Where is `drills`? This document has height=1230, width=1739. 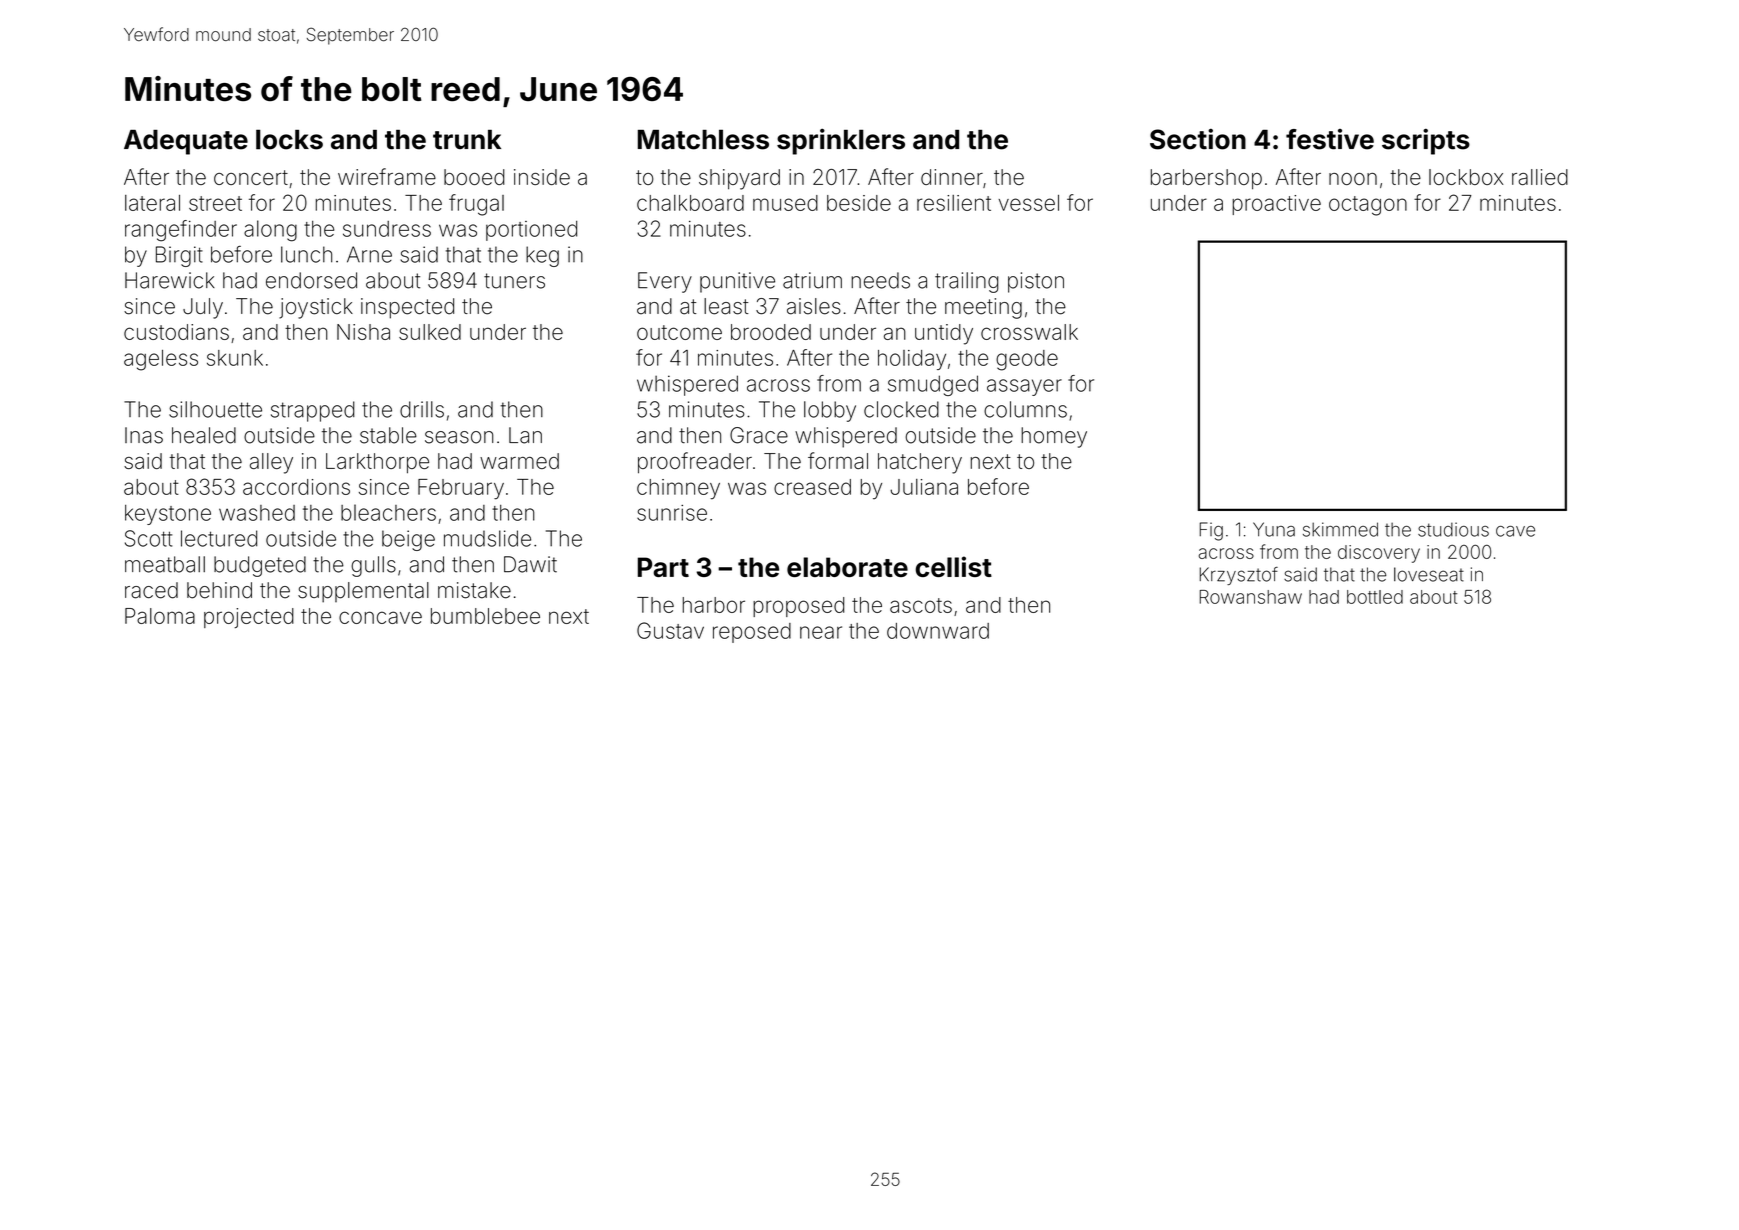 drills is located at coordinates (422, 409).
